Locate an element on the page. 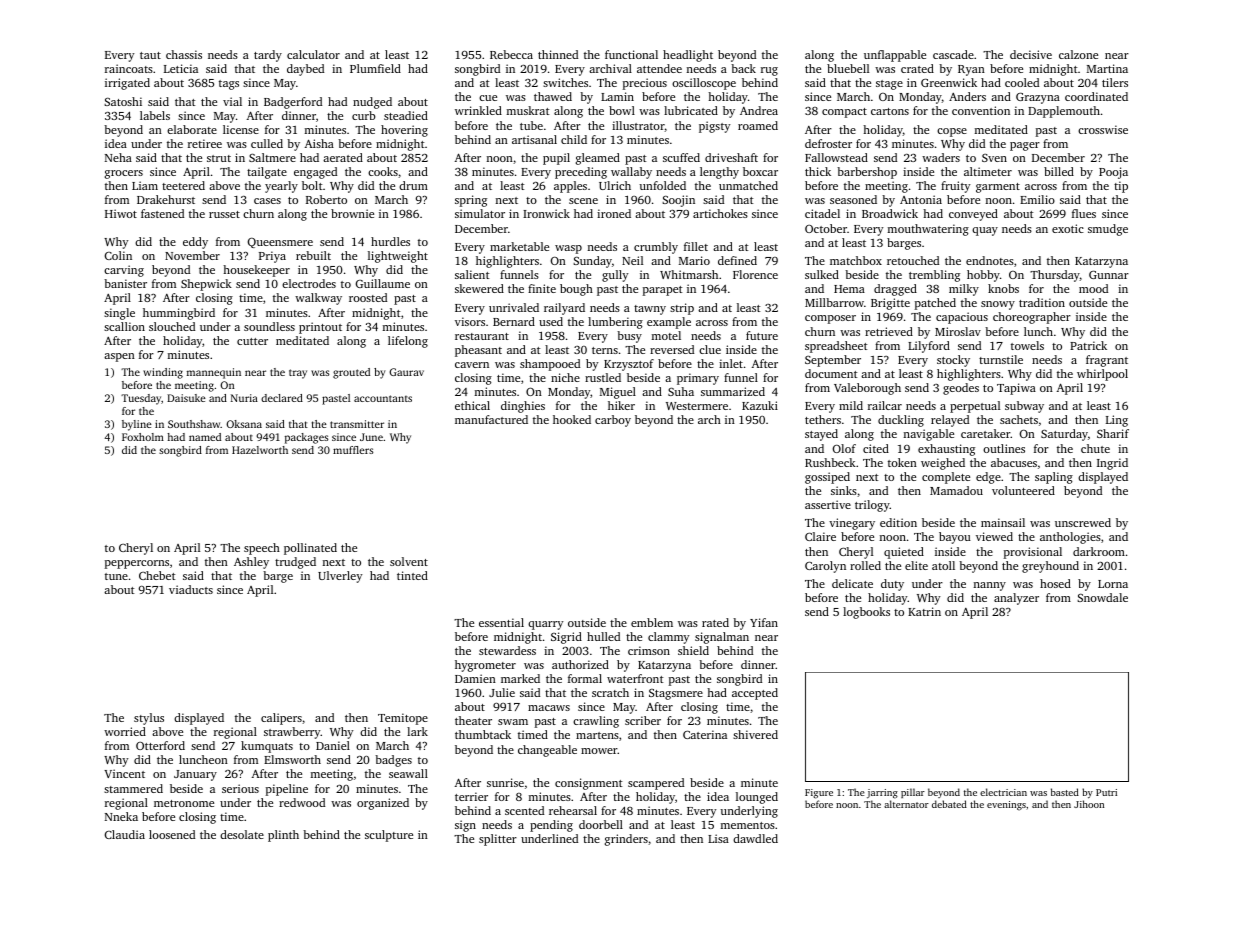 The height and width of the page is (952, 1233). logbooks is located at coordinates (866, 613).
